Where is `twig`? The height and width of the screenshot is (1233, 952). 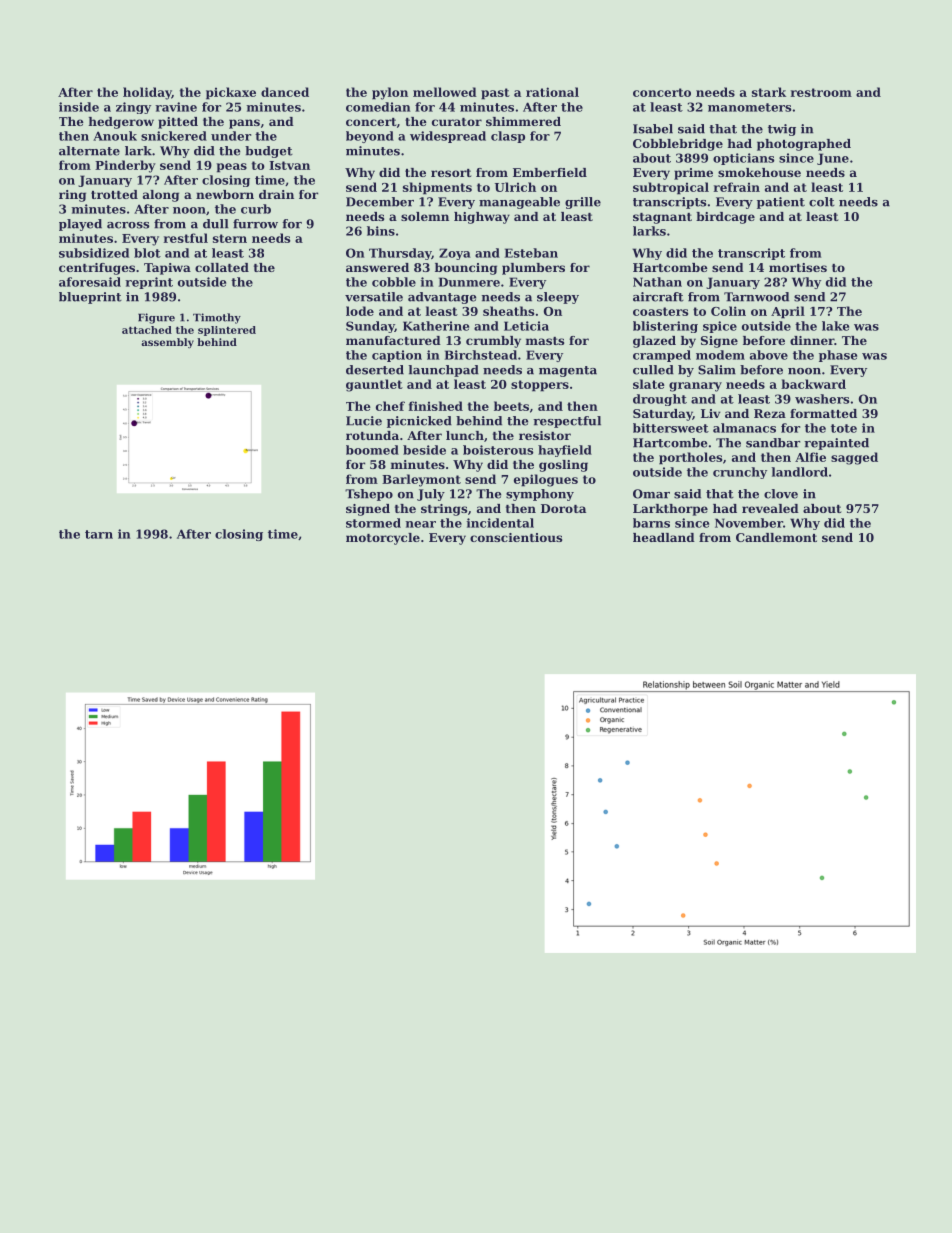
twig is located at coordinates (782, 130).
